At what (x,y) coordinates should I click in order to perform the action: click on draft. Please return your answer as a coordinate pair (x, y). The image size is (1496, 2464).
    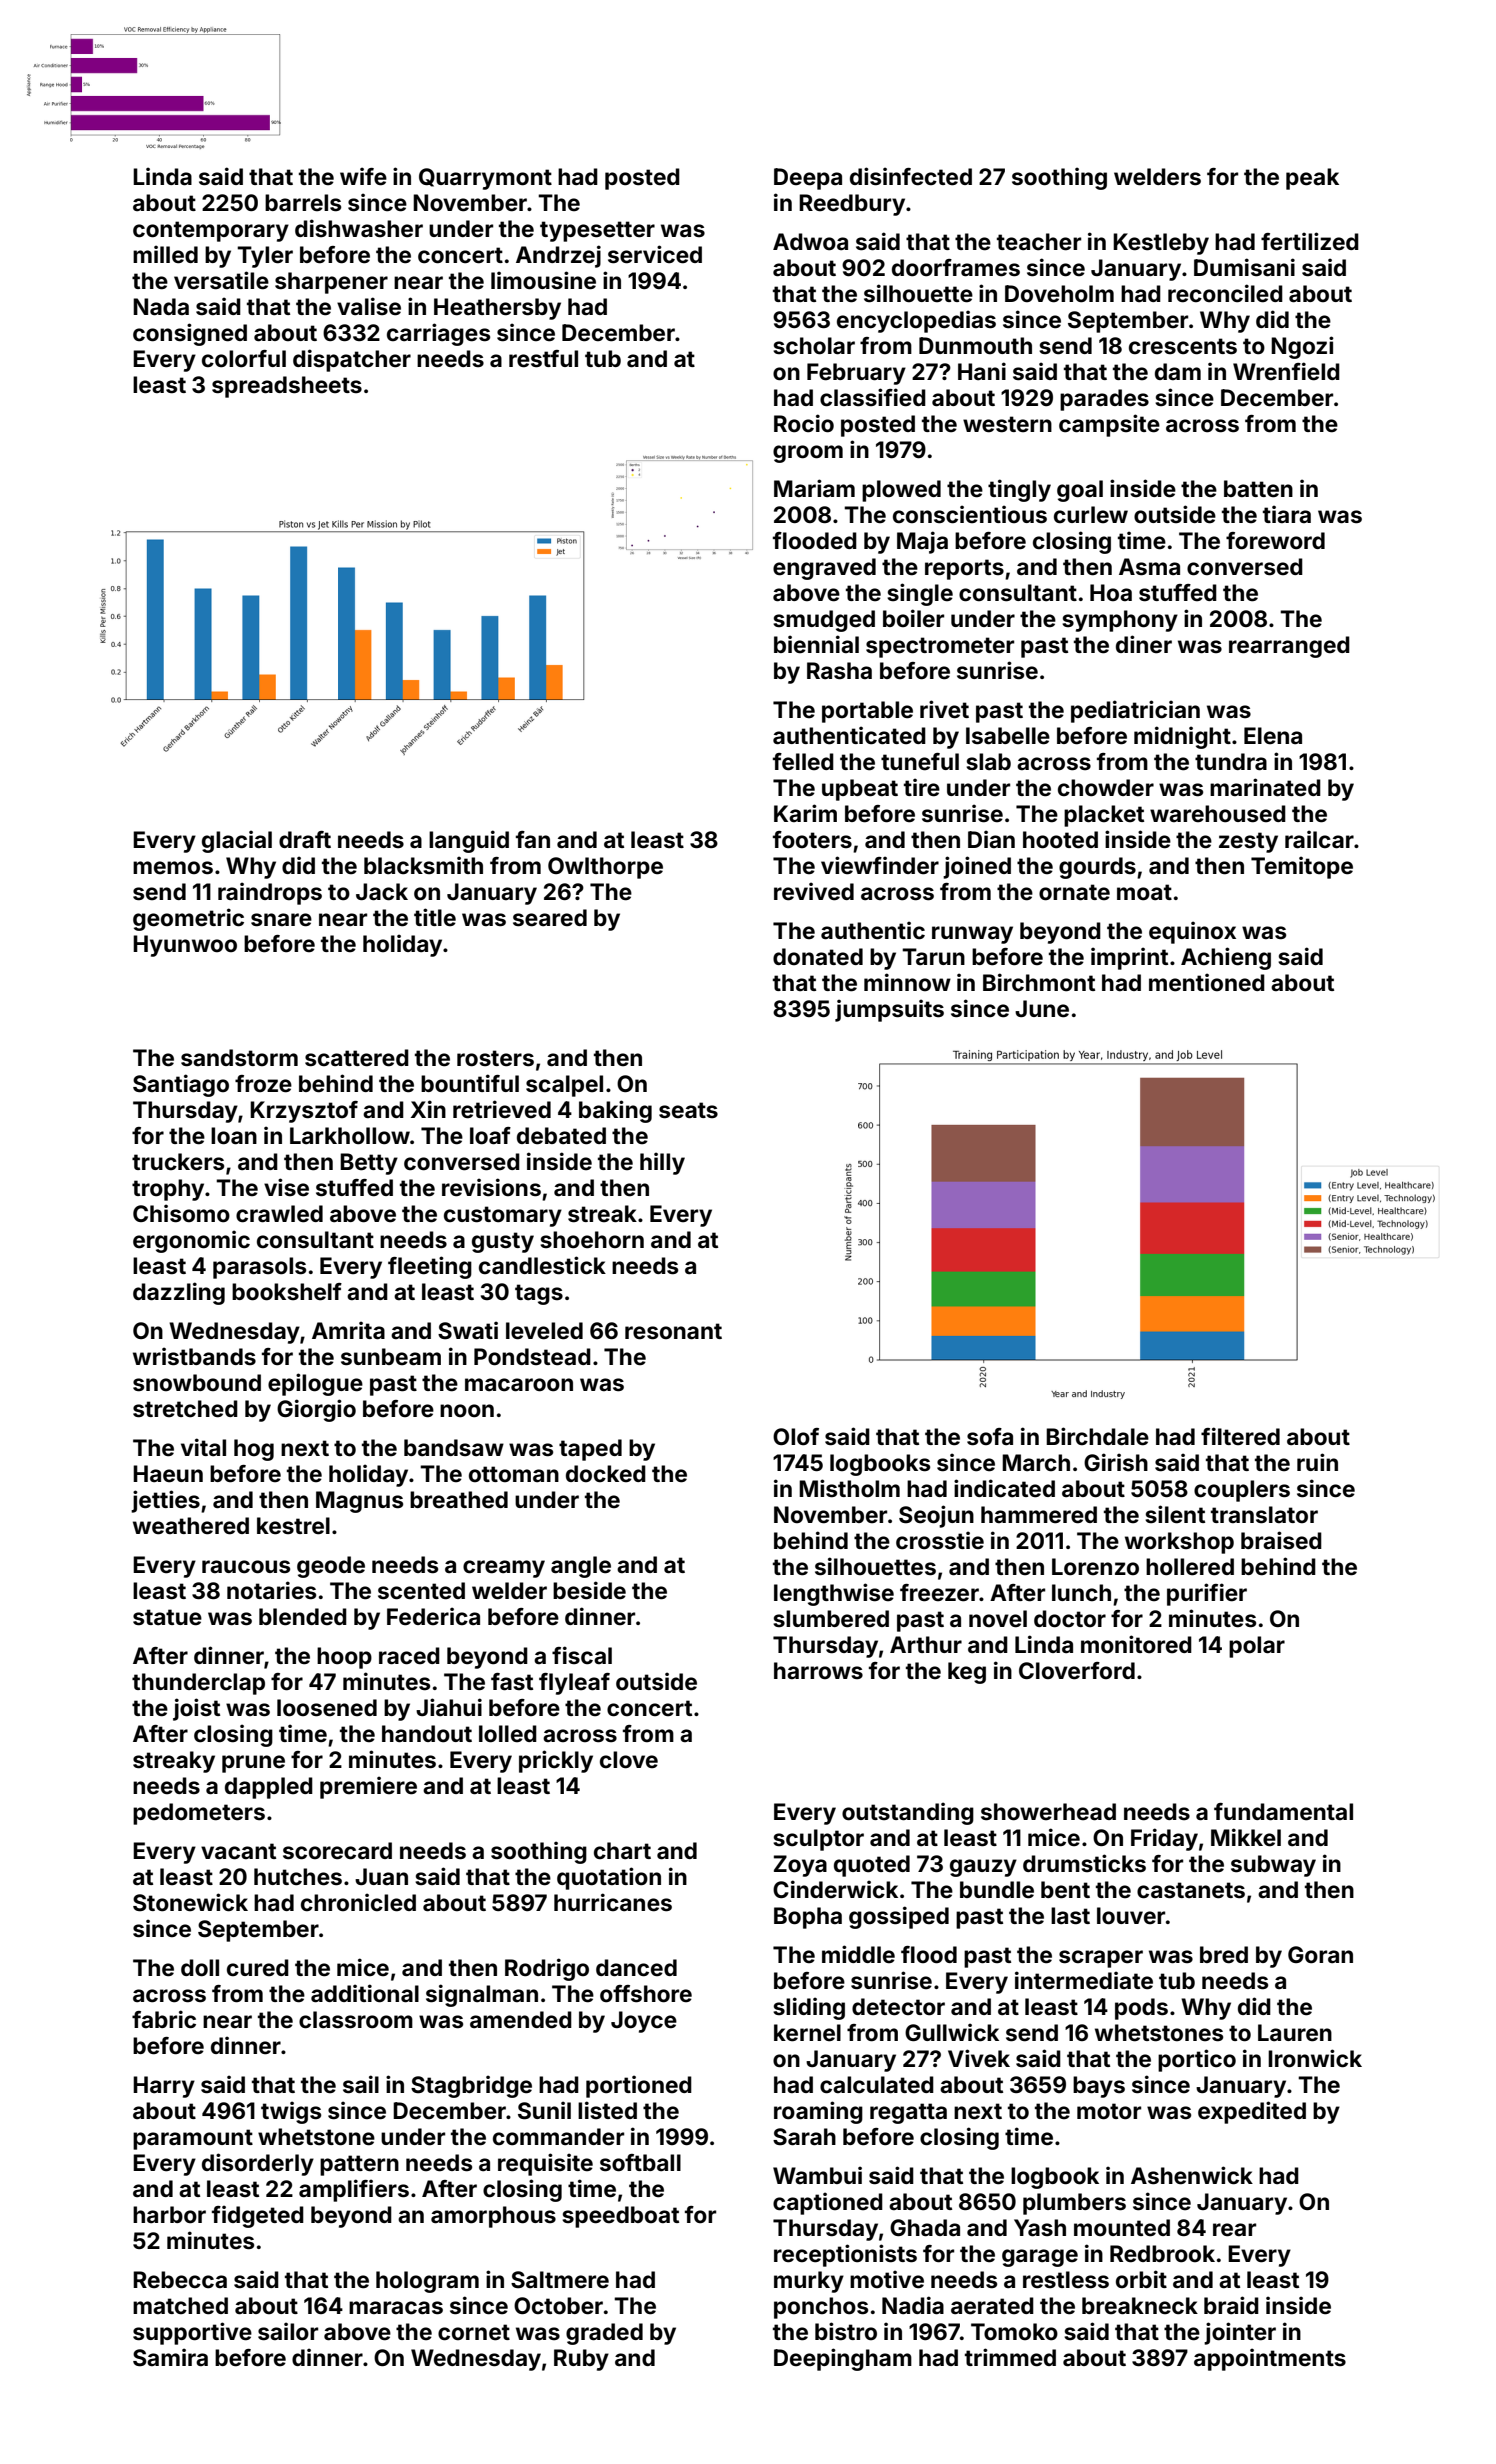
    Looking at the image, I should click on (305, 840).
